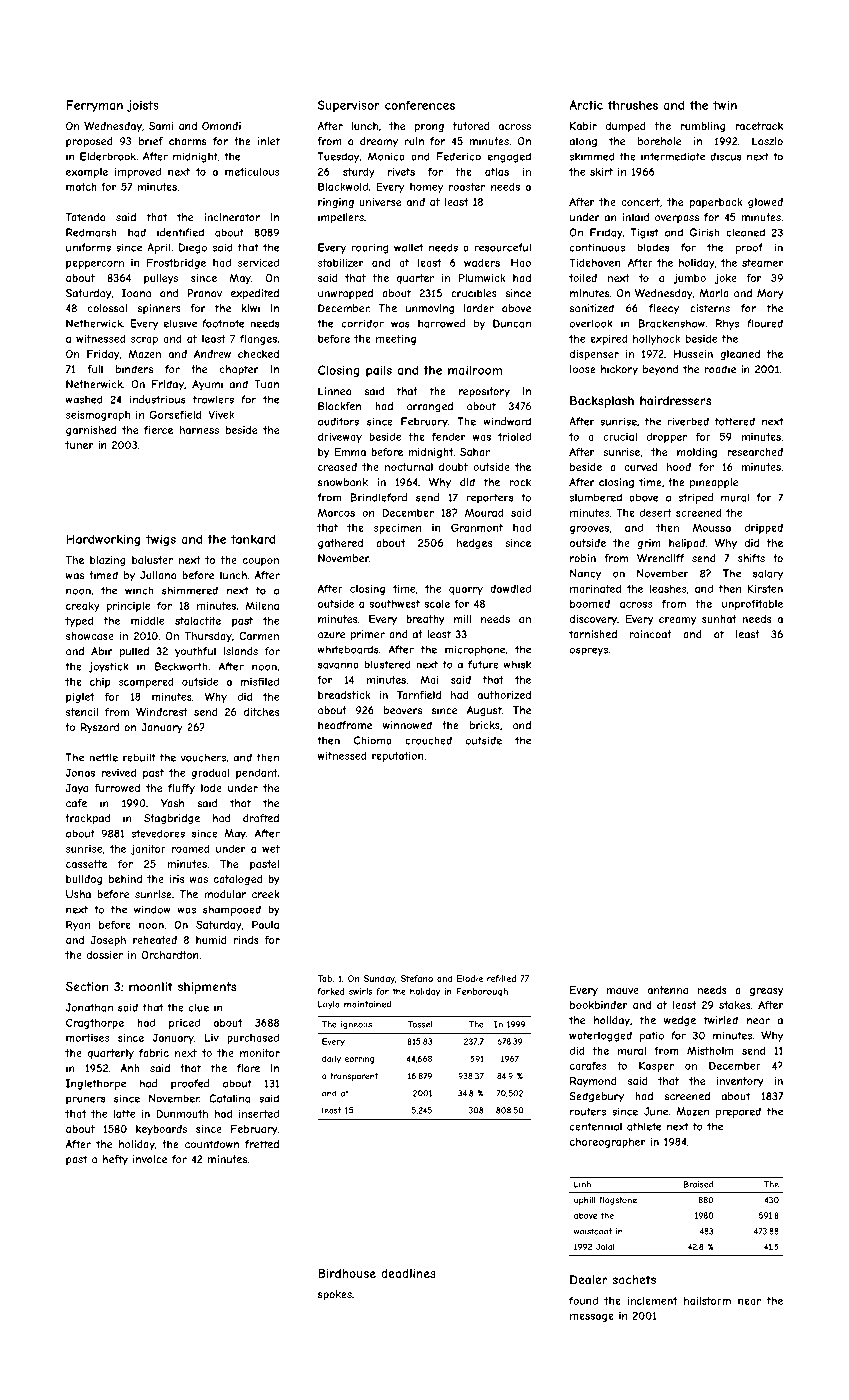 Image resolution: width=849 pixels, height=1400 pixels. What do you see at coordinates (668, 990) in the screenshot?
I see `antenna` at bounding box center [668, 990].
